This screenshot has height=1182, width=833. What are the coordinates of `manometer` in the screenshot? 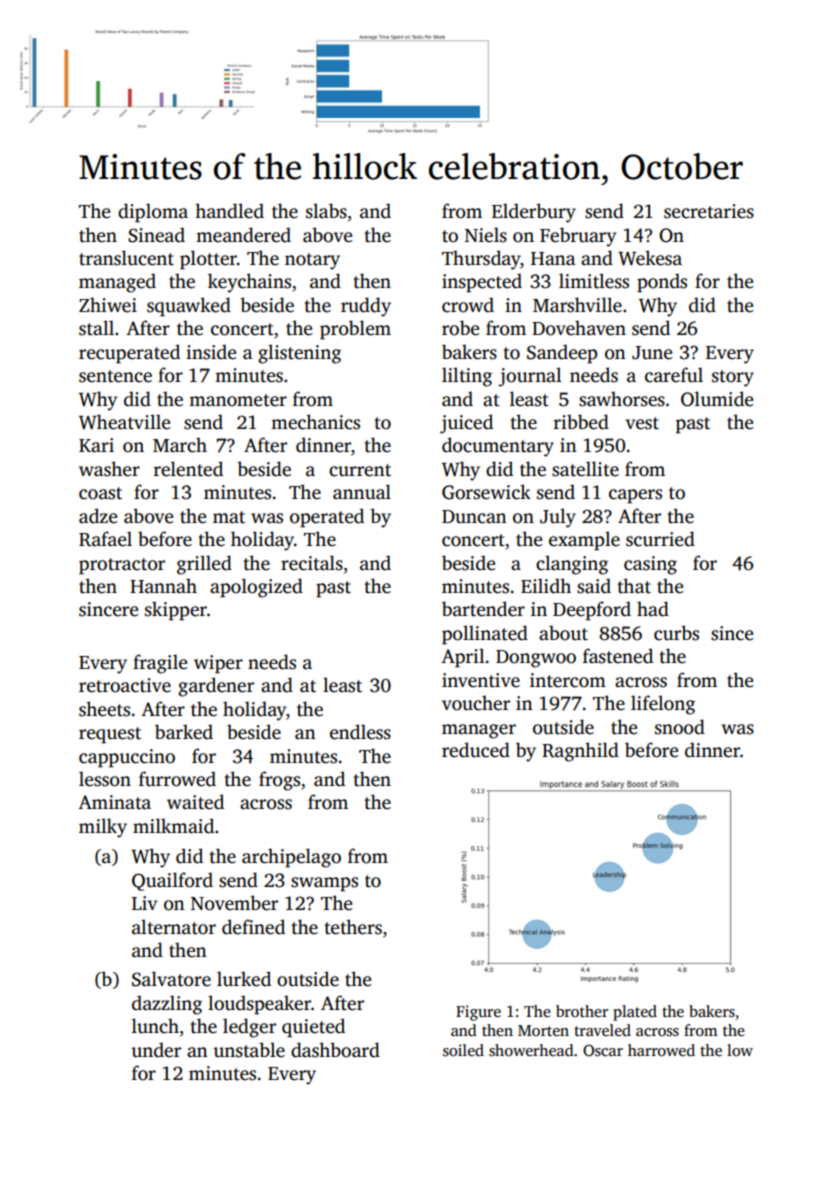 It's located at (238, 400).
